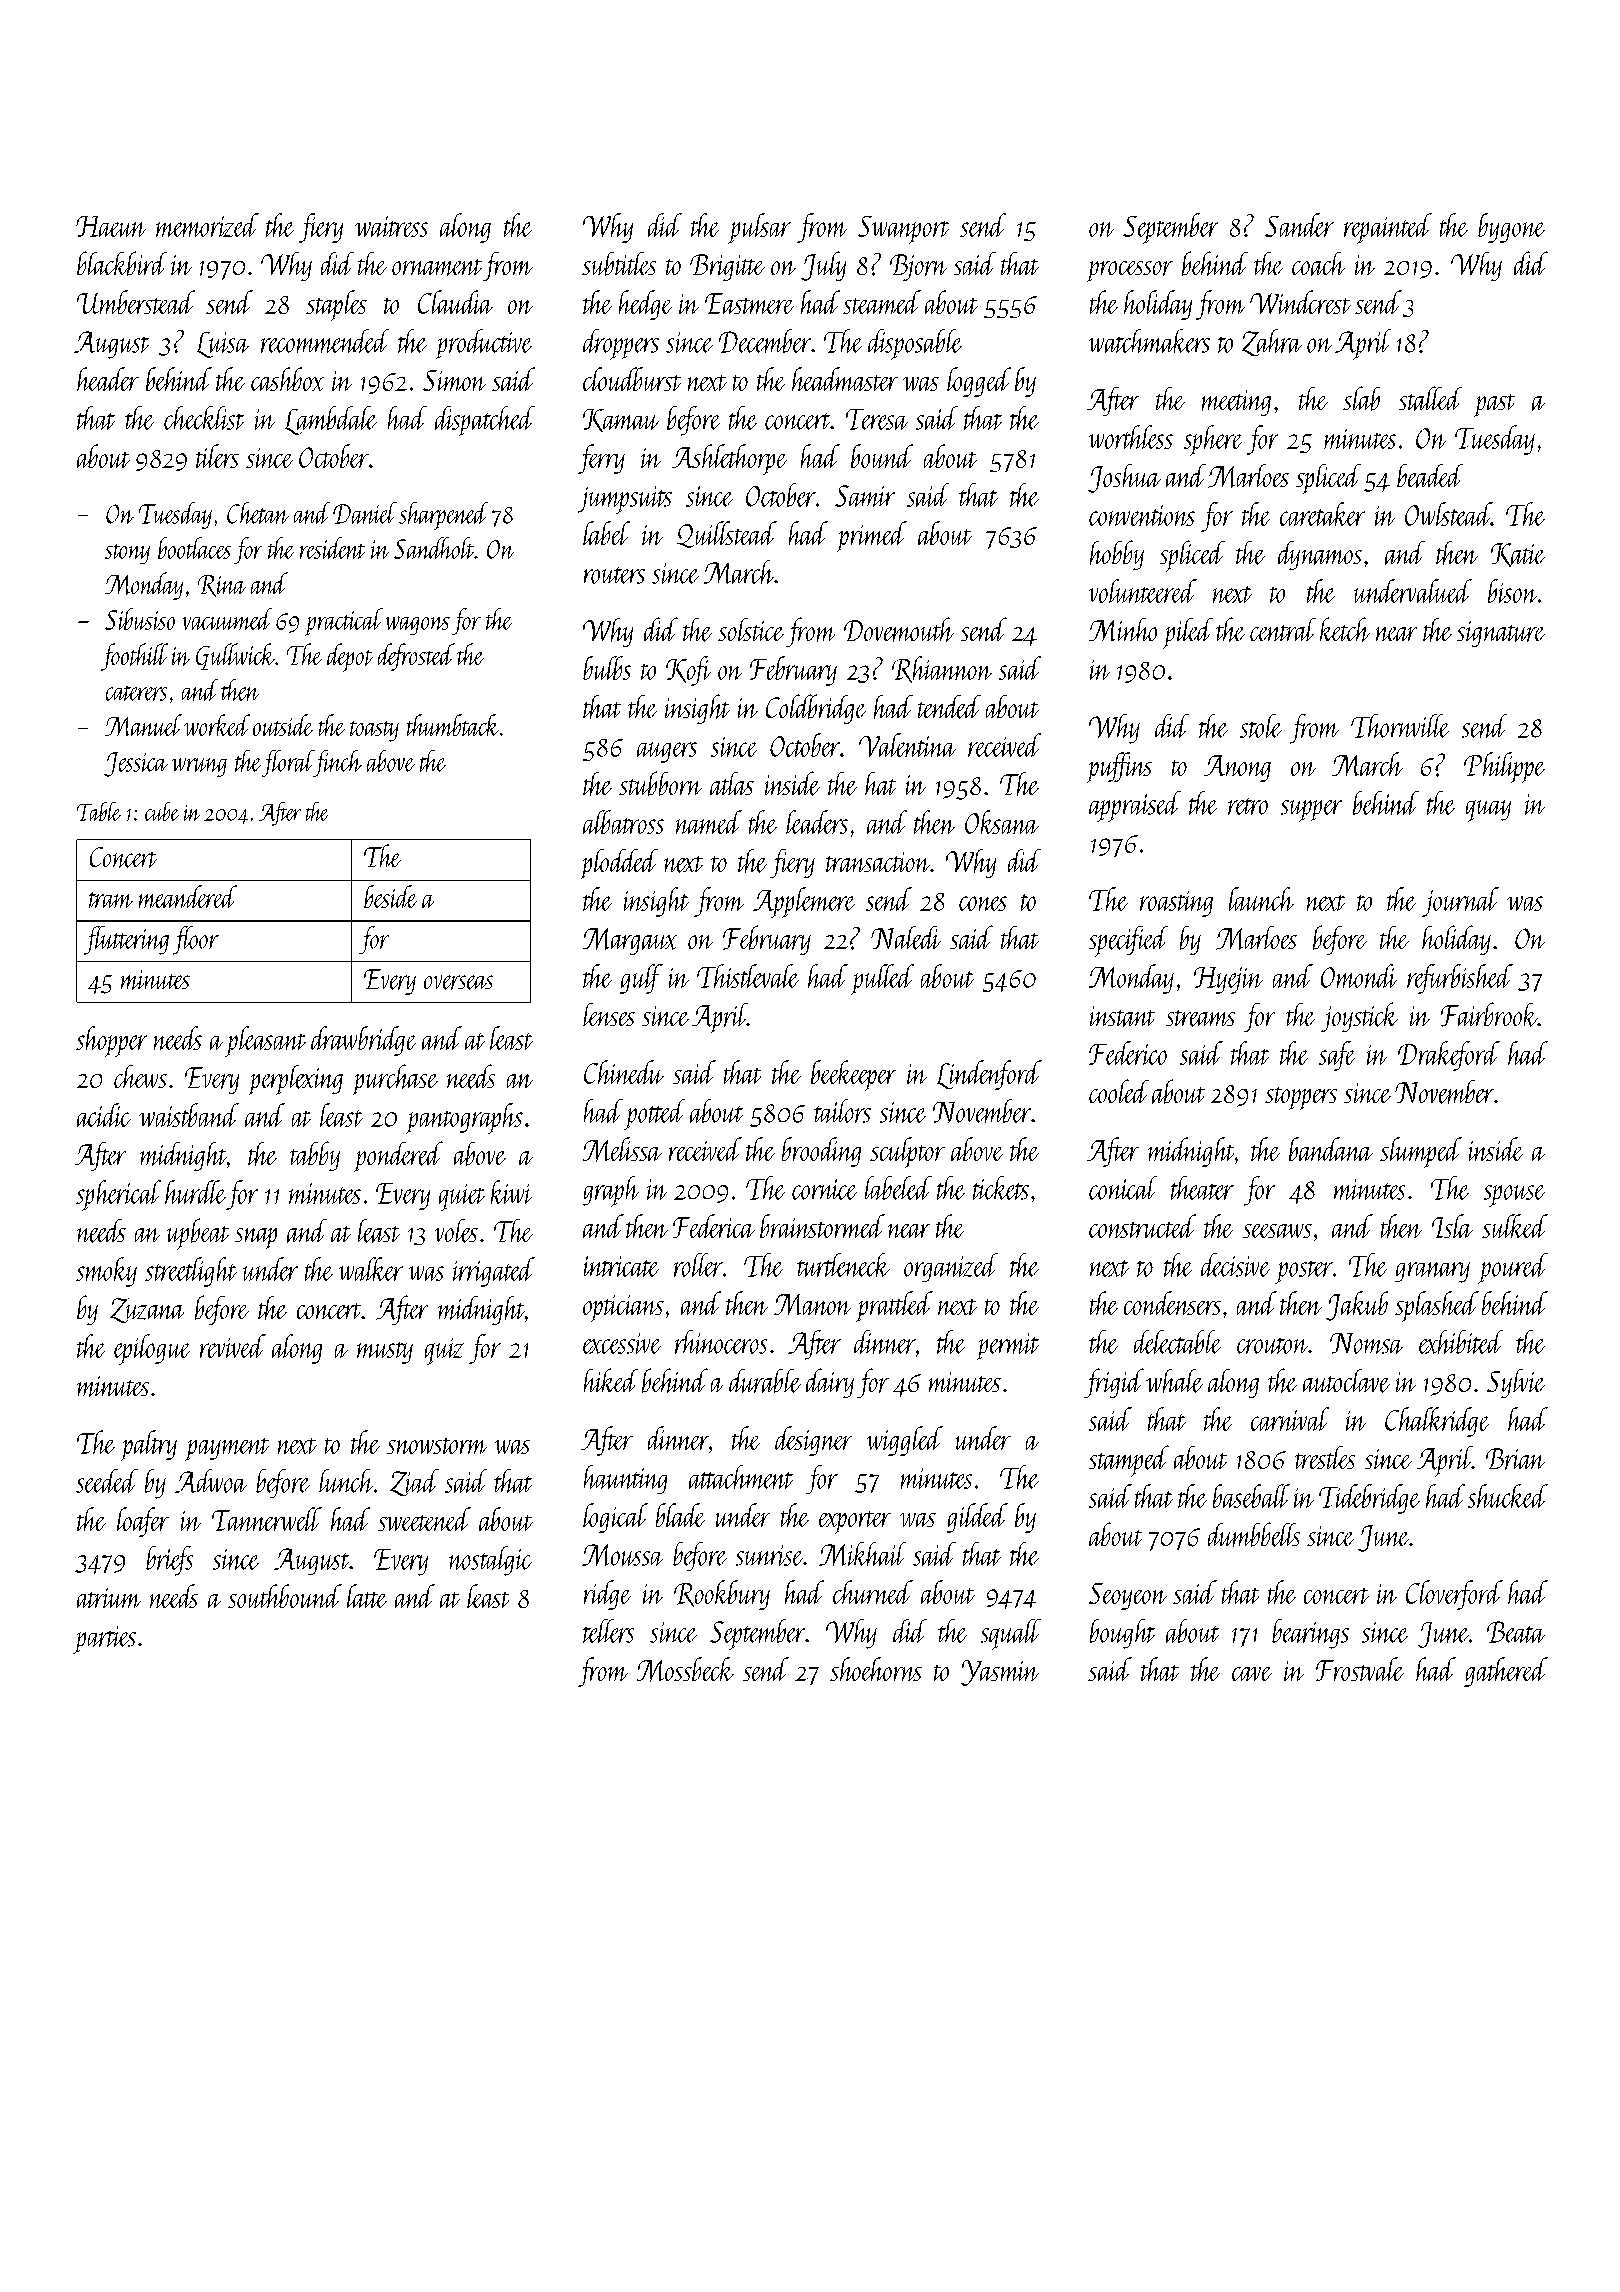 The width and height of the document is (1620, 2292). Describe the element at coordinates (876, 1669) in the document. I see `shoehorns` at that location.
